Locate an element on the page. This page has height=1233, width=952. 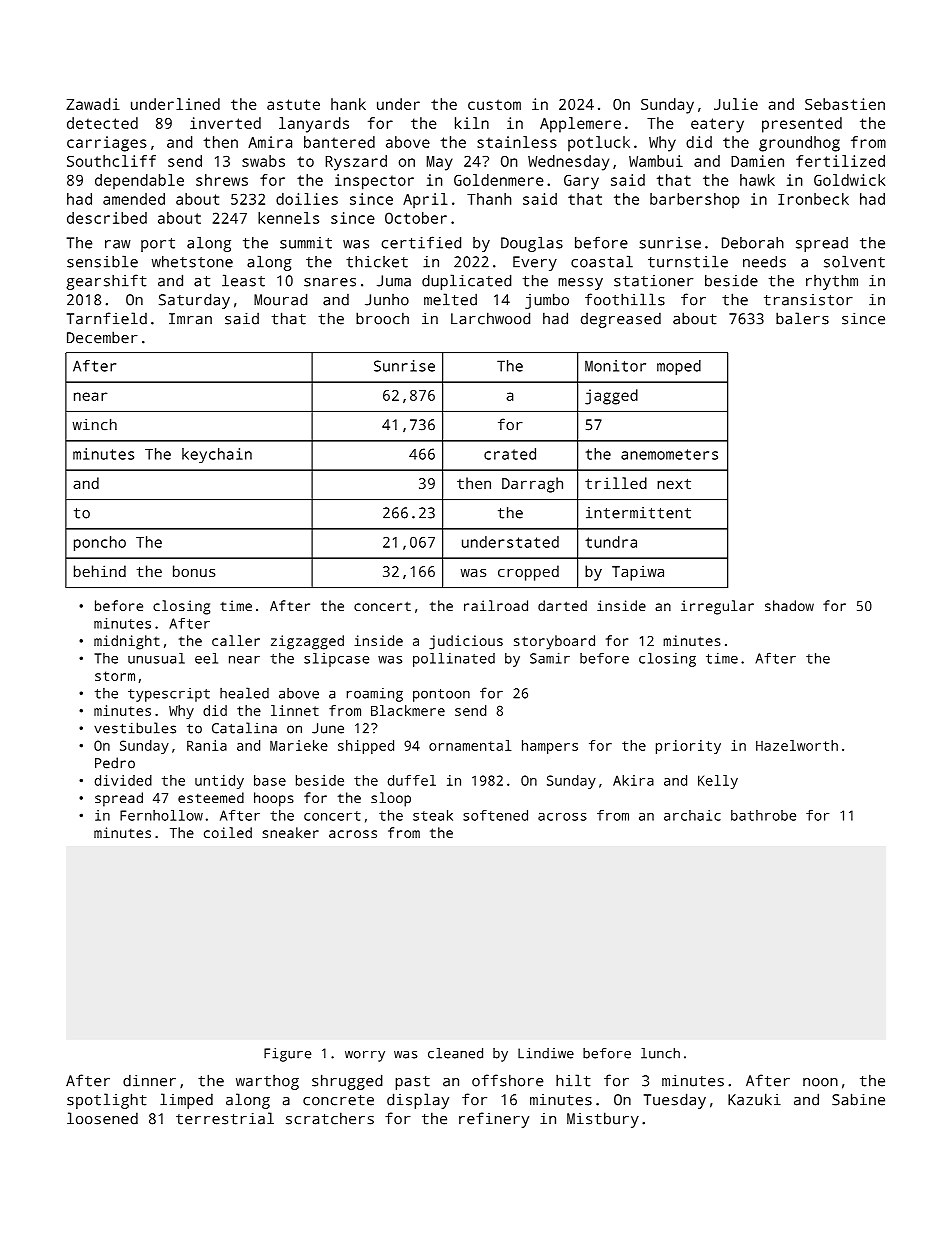
Julie is located at coordinates (736, 104).
